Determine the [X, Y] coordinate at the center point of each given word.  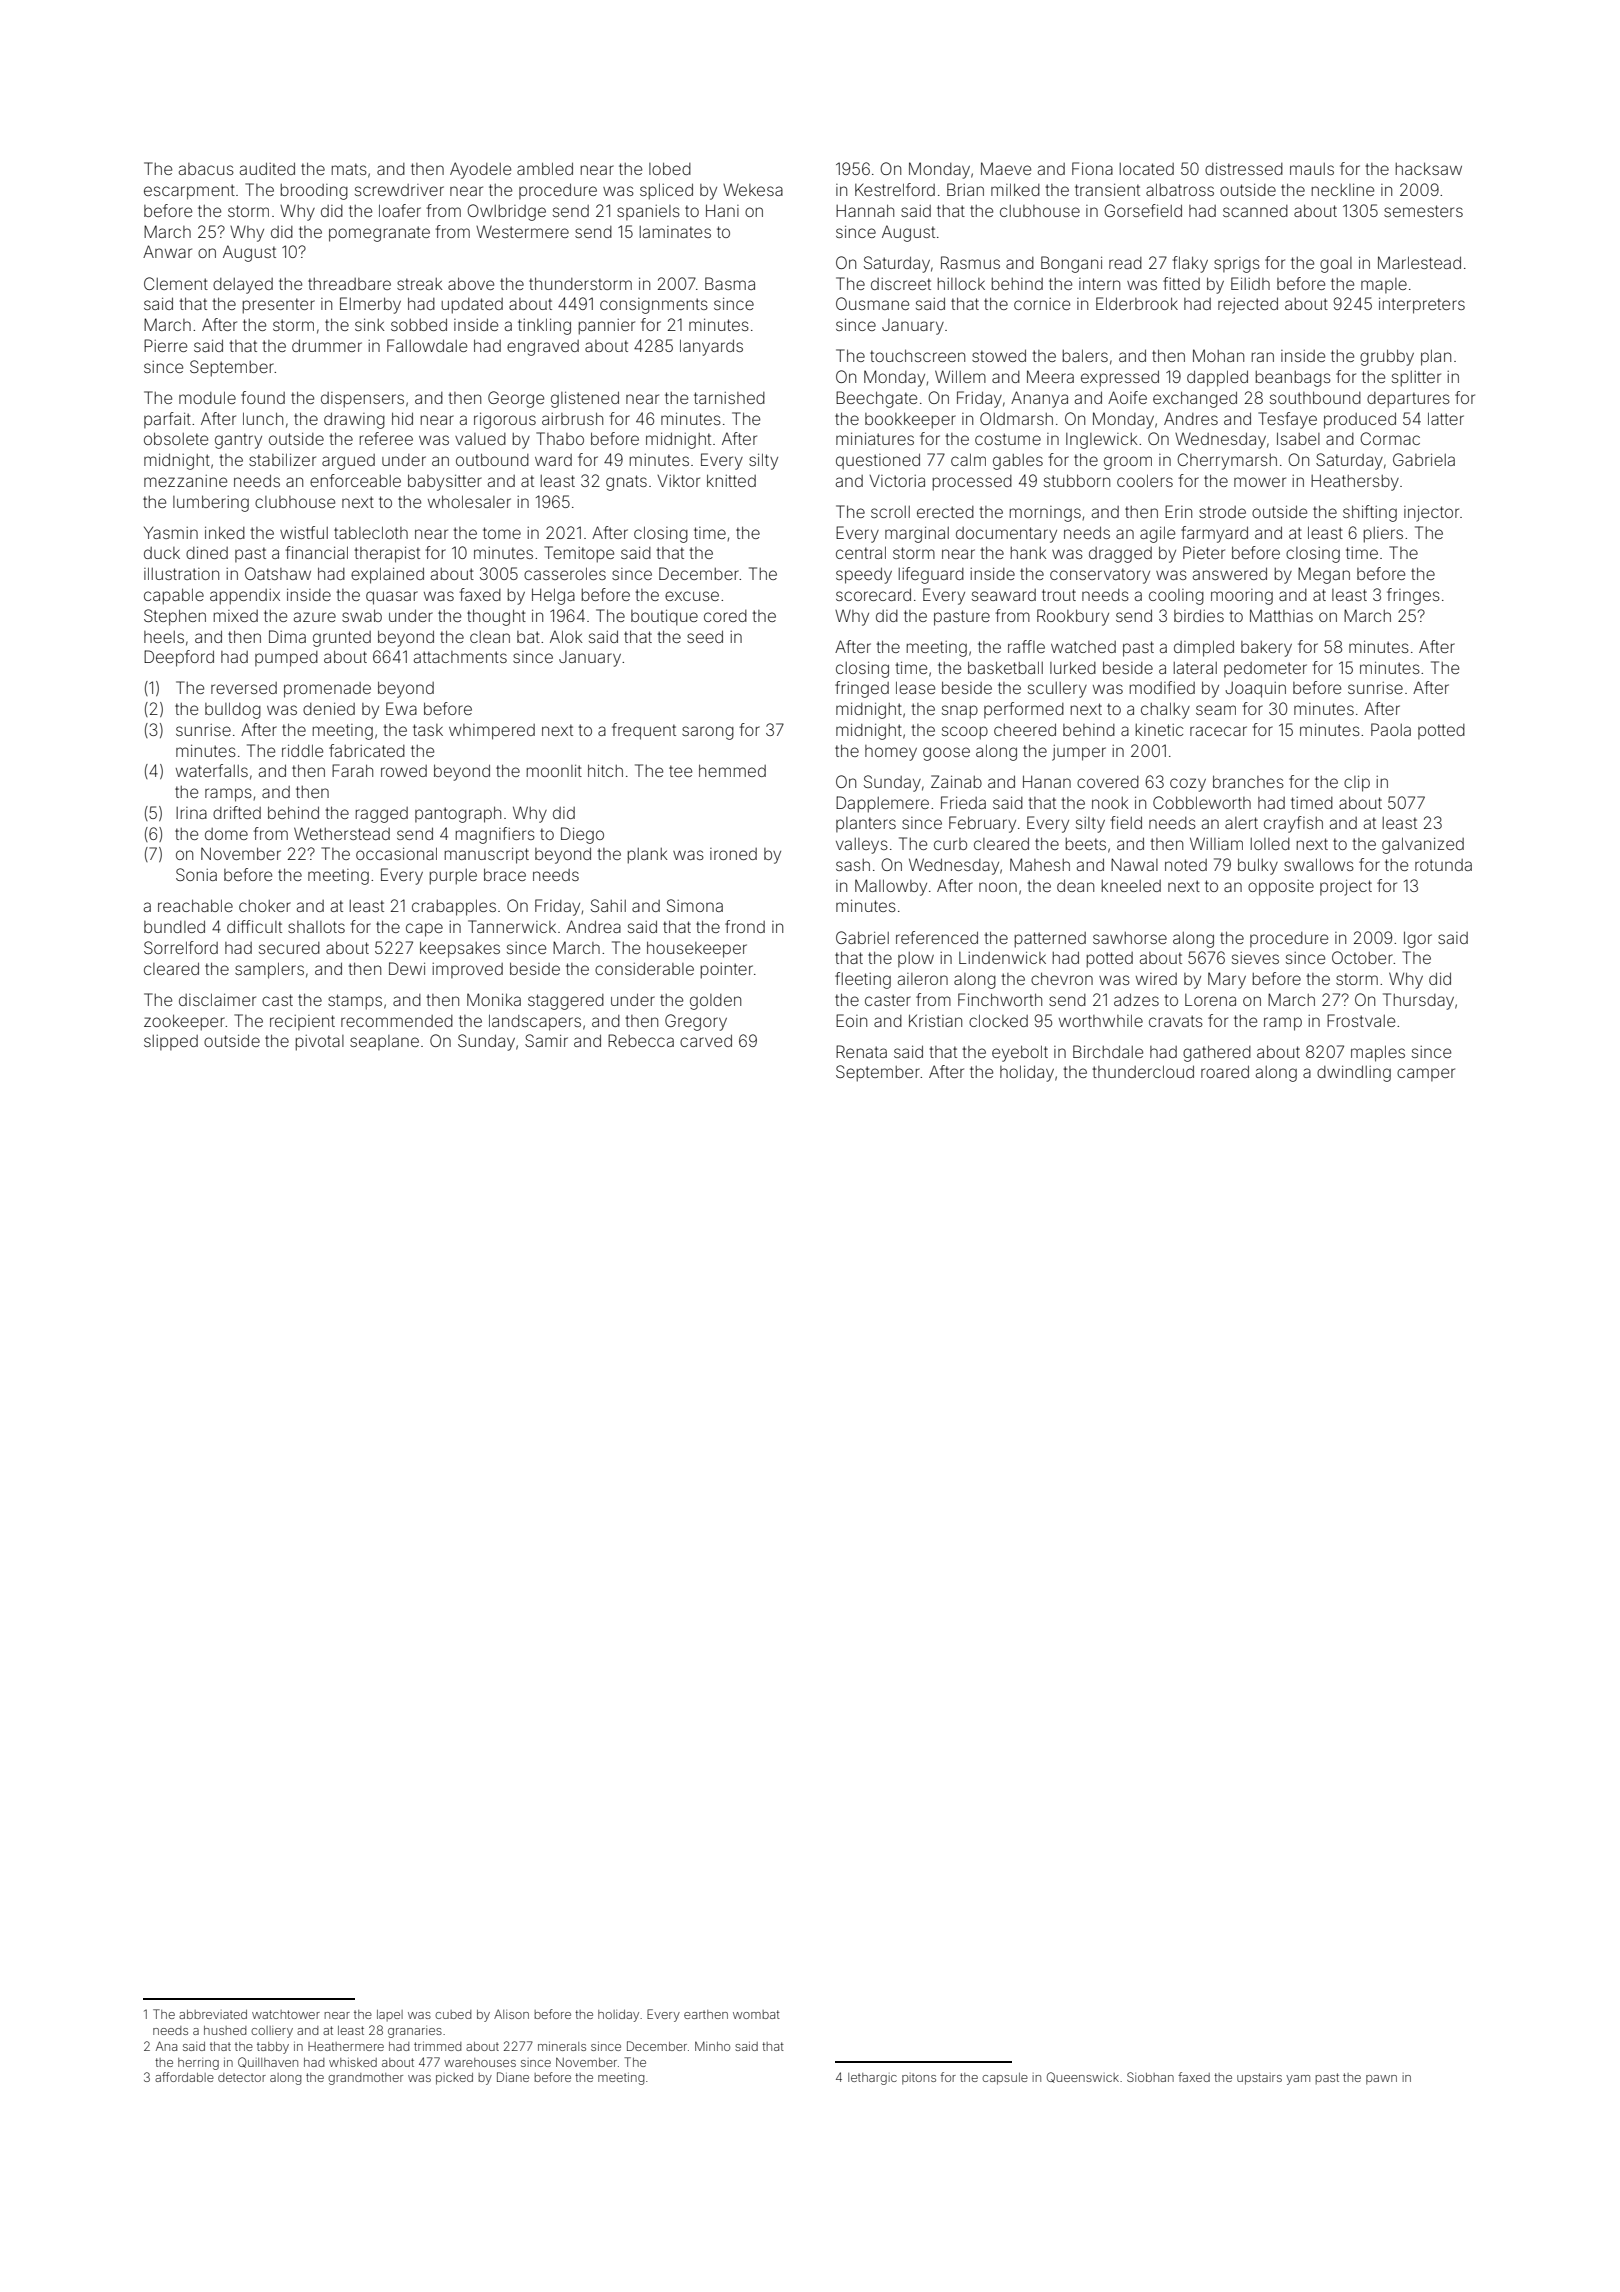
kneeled [1131, 886]
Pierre [165, 345]
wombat [756, 2014]
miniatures [875, 439]
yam [1298, 2080]
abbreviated [213, 2014]
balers [1085, 355]
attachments [460, 657]
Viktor [678, 481]
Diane [513, 2077]
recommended [397, 1021]
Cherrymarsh [1227, 461]
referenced [937, 937]
